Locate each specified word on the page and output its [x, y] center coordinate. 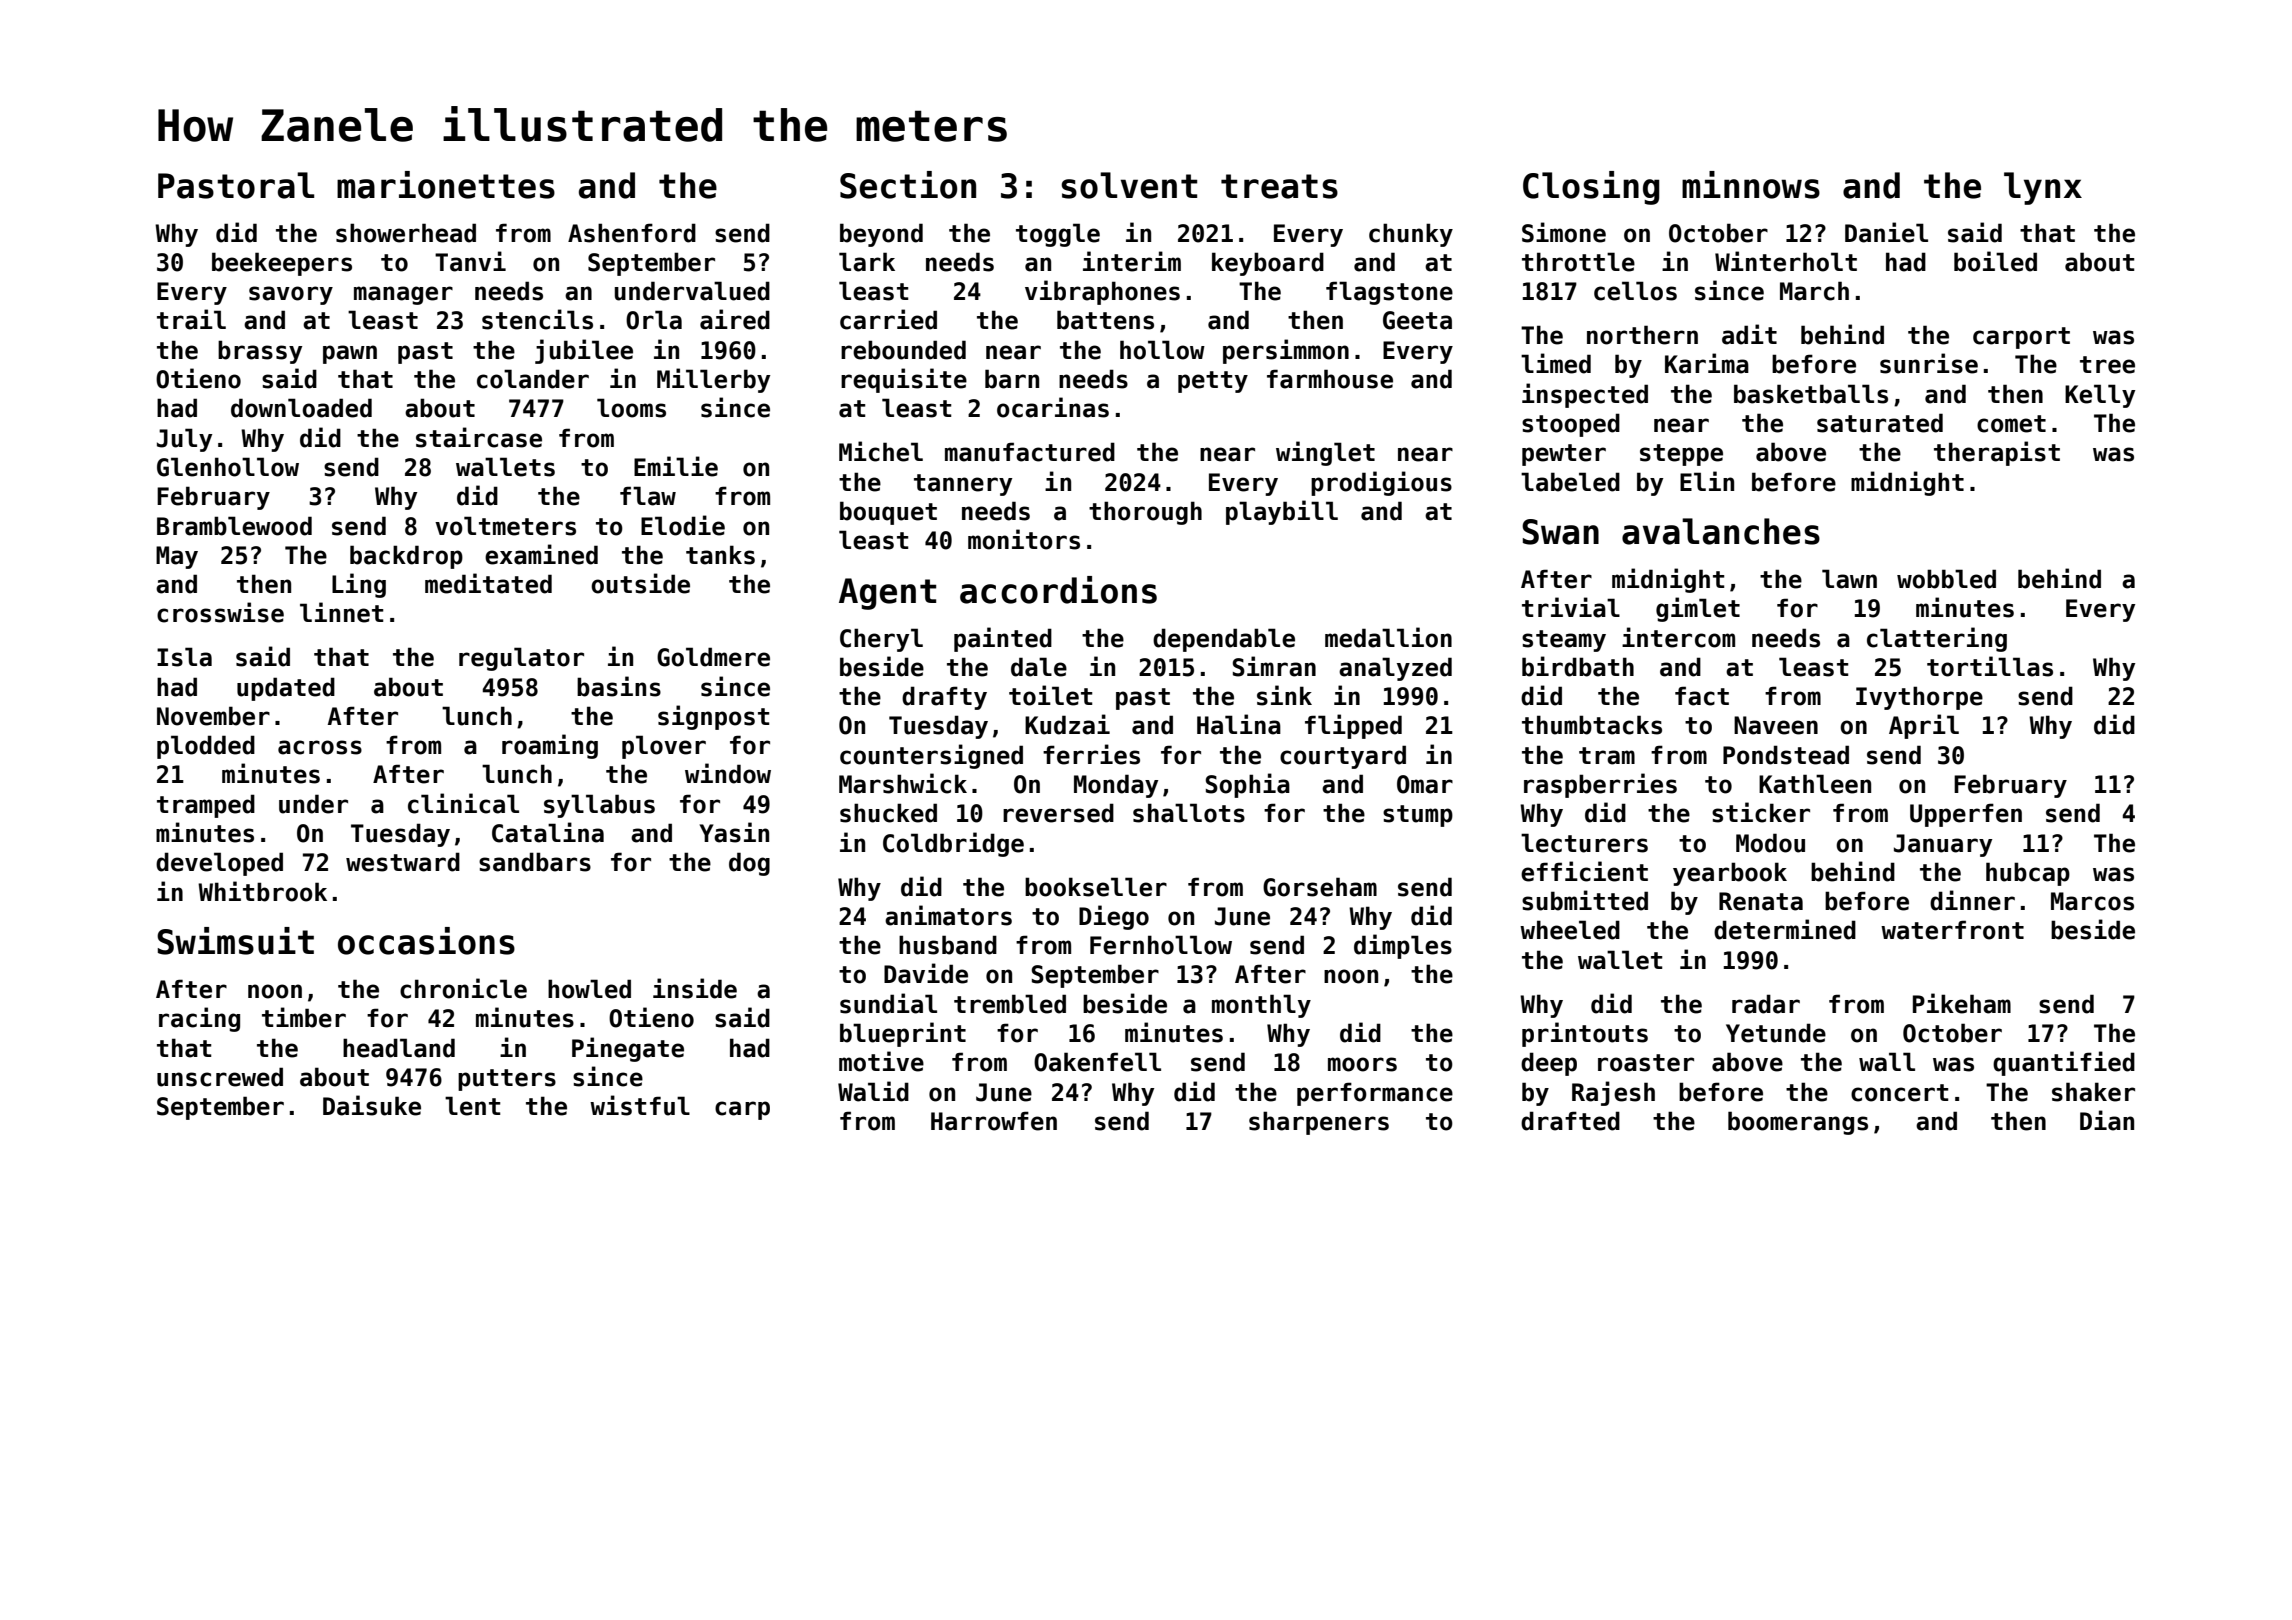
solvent [1129, 185]
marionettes [446, 185]
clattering [1937, 639]
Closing [1591, 188]
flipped [1353, 726]
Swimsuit [235, 941]
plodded [206, 747]
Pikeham [1962, 1003]
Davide [926, 973]
